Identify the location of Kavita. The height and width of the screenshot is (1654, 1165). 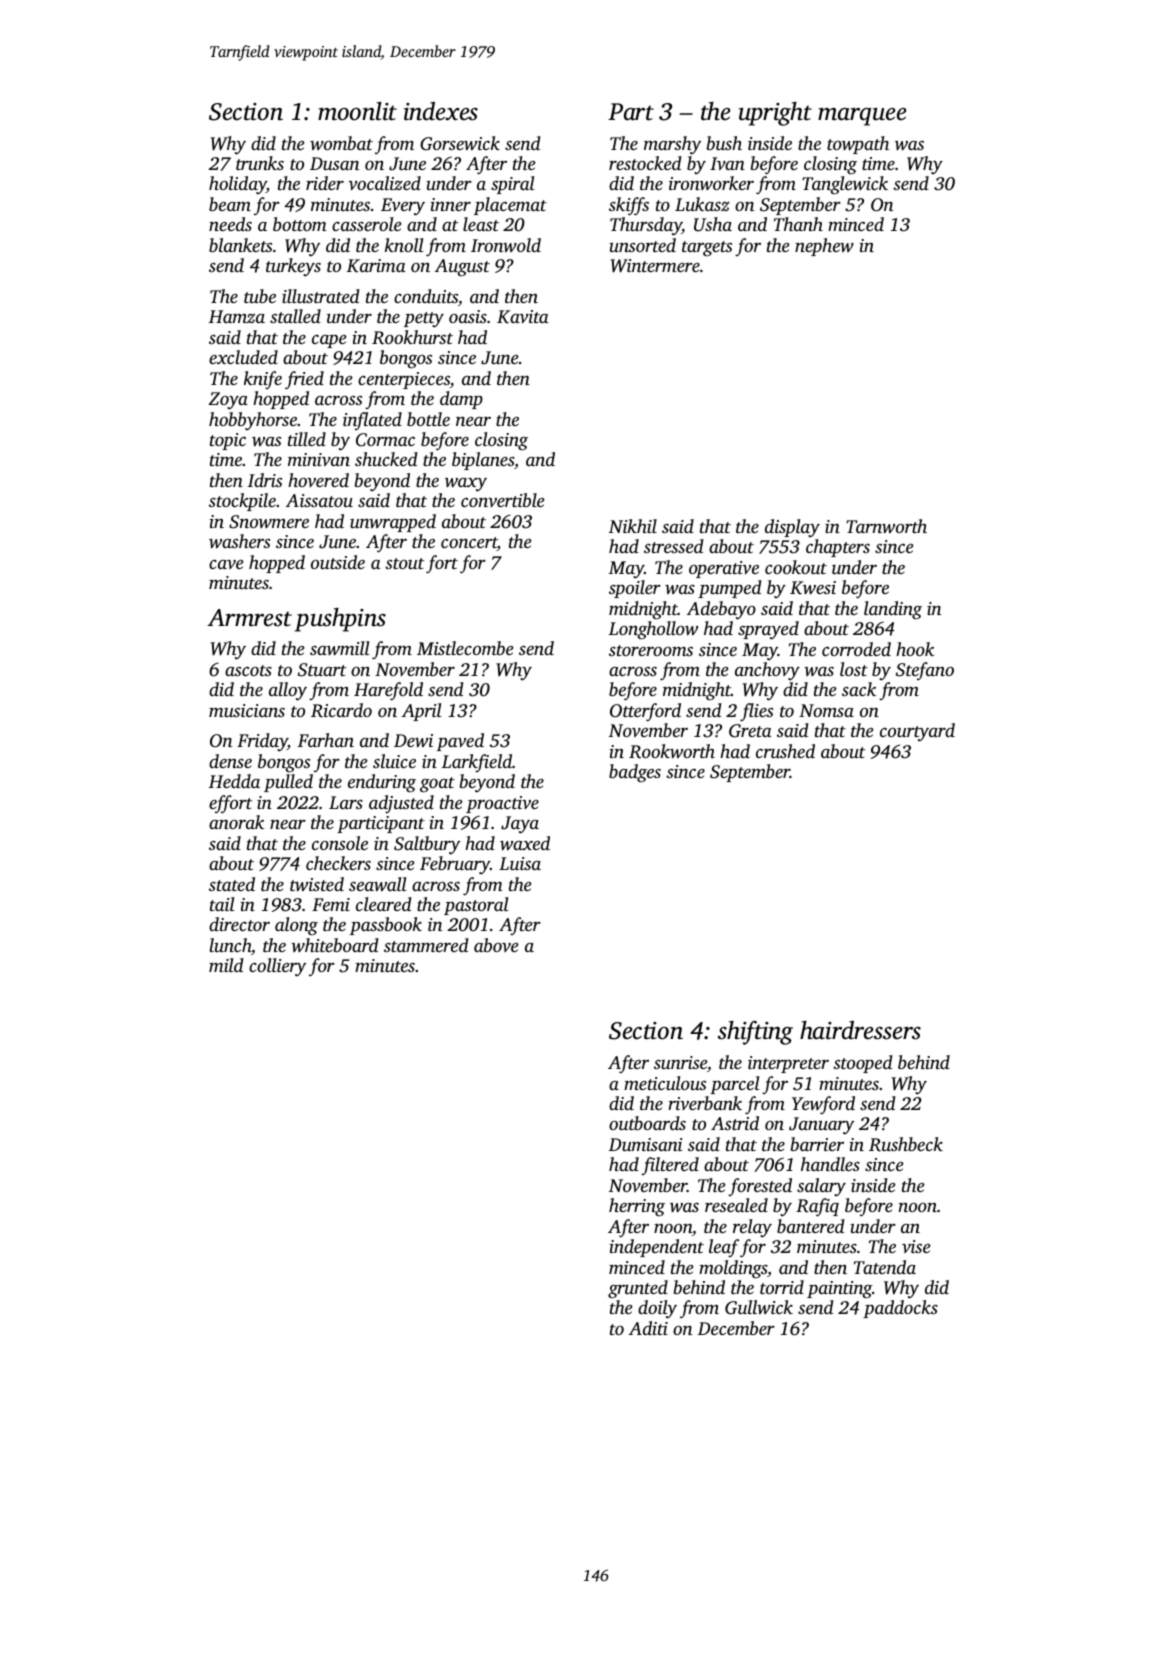
(523, 317).
